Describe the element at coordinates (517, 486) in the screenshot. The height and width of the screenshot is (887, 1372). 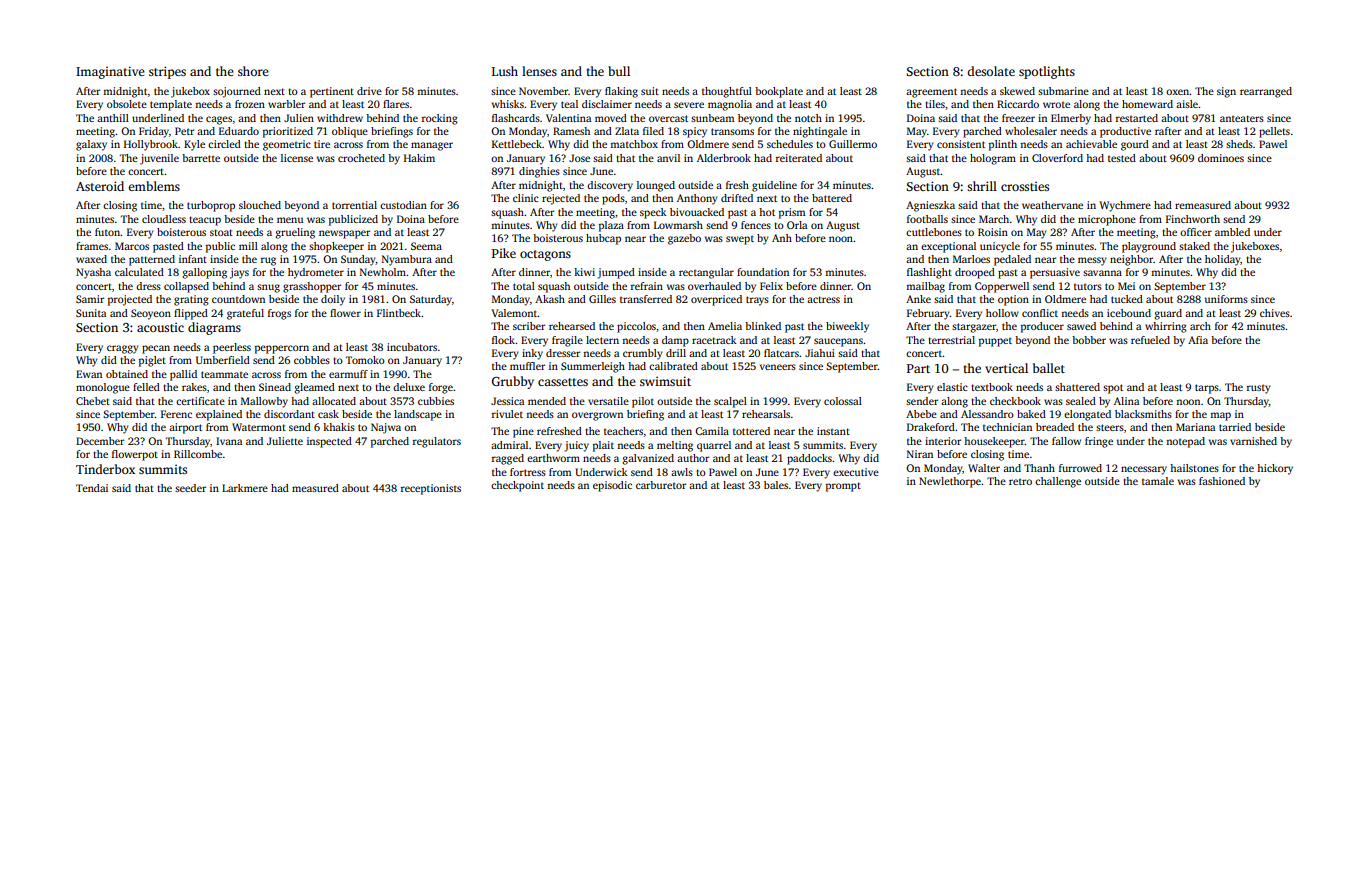
I see `checkpoint` at that location.
